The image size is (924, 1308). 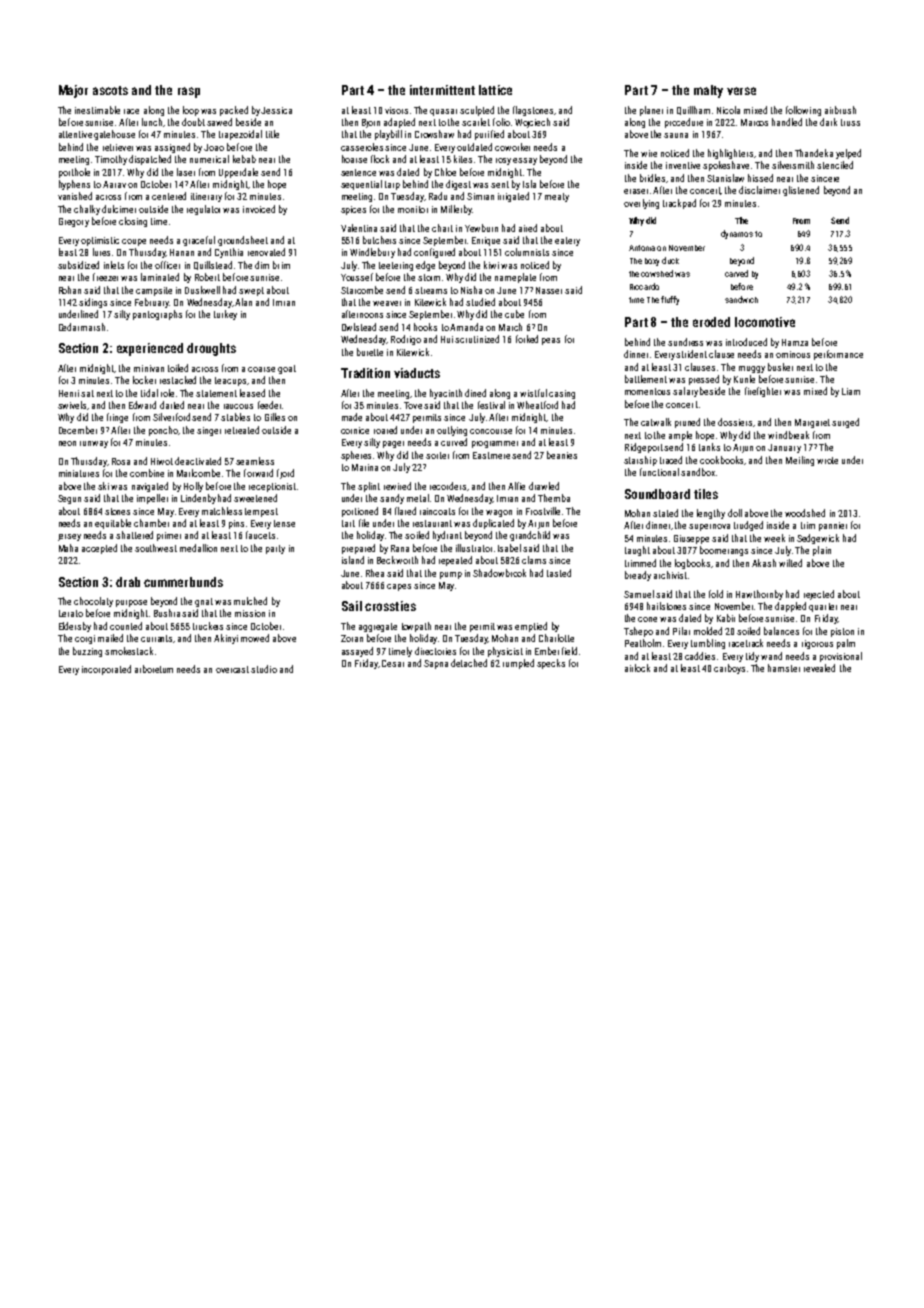 I want to click on Tradition, so click(x=365, y=373).
